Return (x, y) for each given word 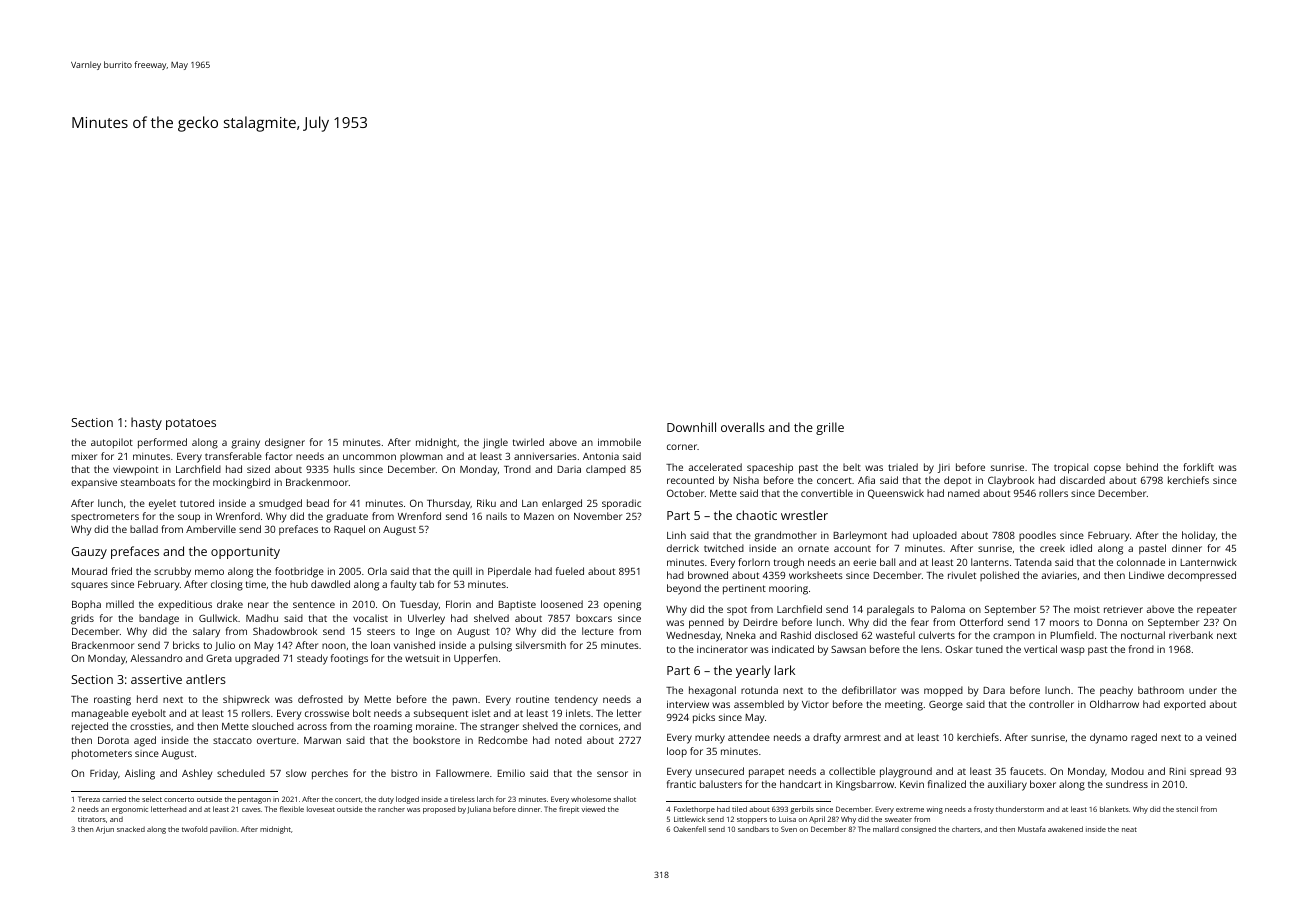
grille (830, 428)
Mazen (539, 516)
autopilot (112, 443)
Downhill (691, 427)
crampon (1014, 637)
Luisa (787, 819)
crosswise (327, 713)
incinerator (722, 649)
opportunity (245, 553)
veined (1221, 737)
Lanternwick (1208, 562)
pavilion (223, 830)
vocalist (370, 618)
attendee (749, 737)
